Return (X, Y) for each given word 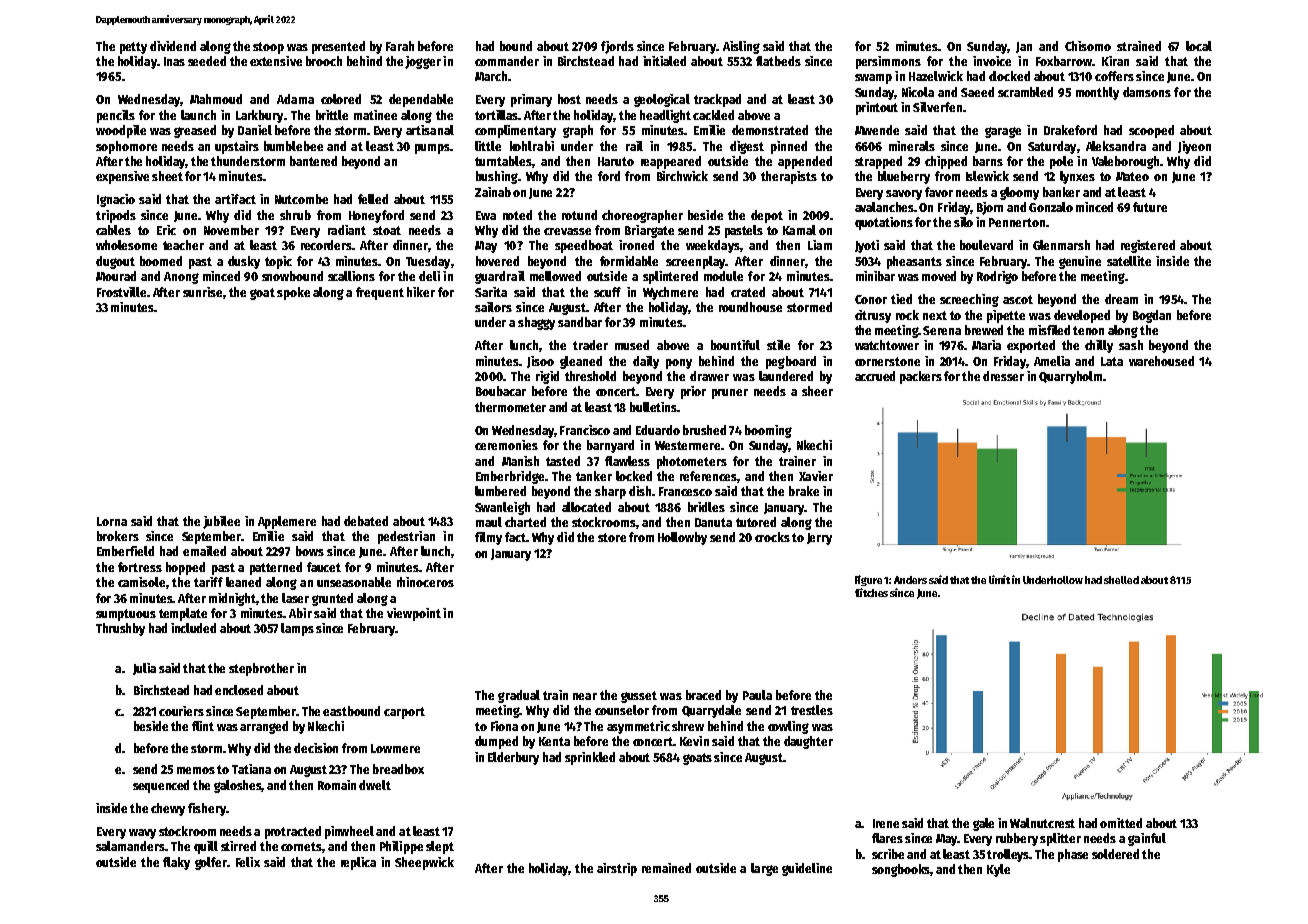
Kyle (998, 870)
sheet (167, 176)
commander (507, 61)
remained (666, 868)
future (1150, 207)
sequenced (161, 786)
